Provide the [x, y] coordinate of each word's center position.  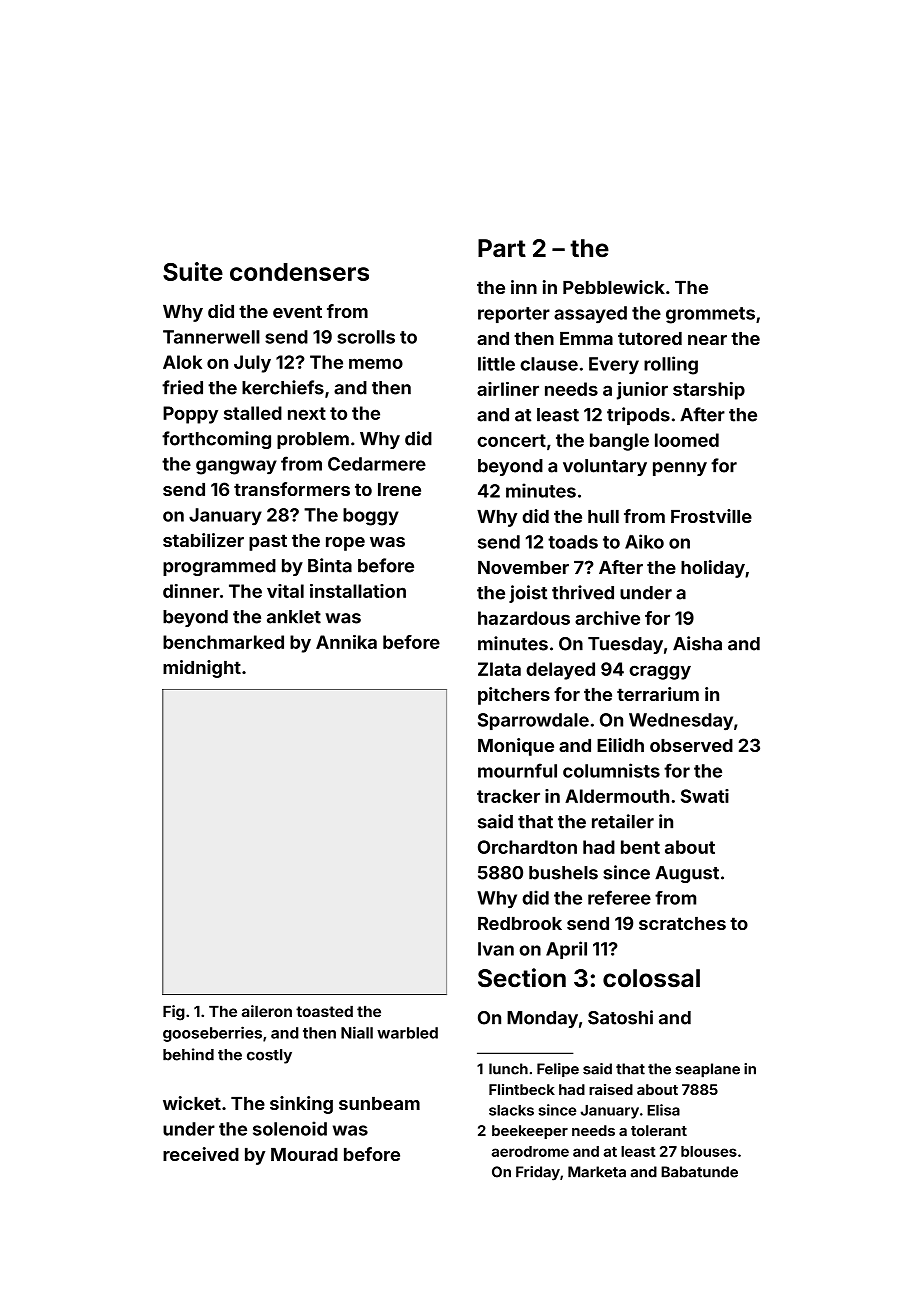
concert [511, 440]
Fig [174, 1013]
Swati [705, 796]
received [201, 1154]
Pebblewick [614, 287]
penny [680, 469]
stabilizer [203, 540]
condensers [299, 272]
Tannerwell [211, 337]
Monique [516, 747]
